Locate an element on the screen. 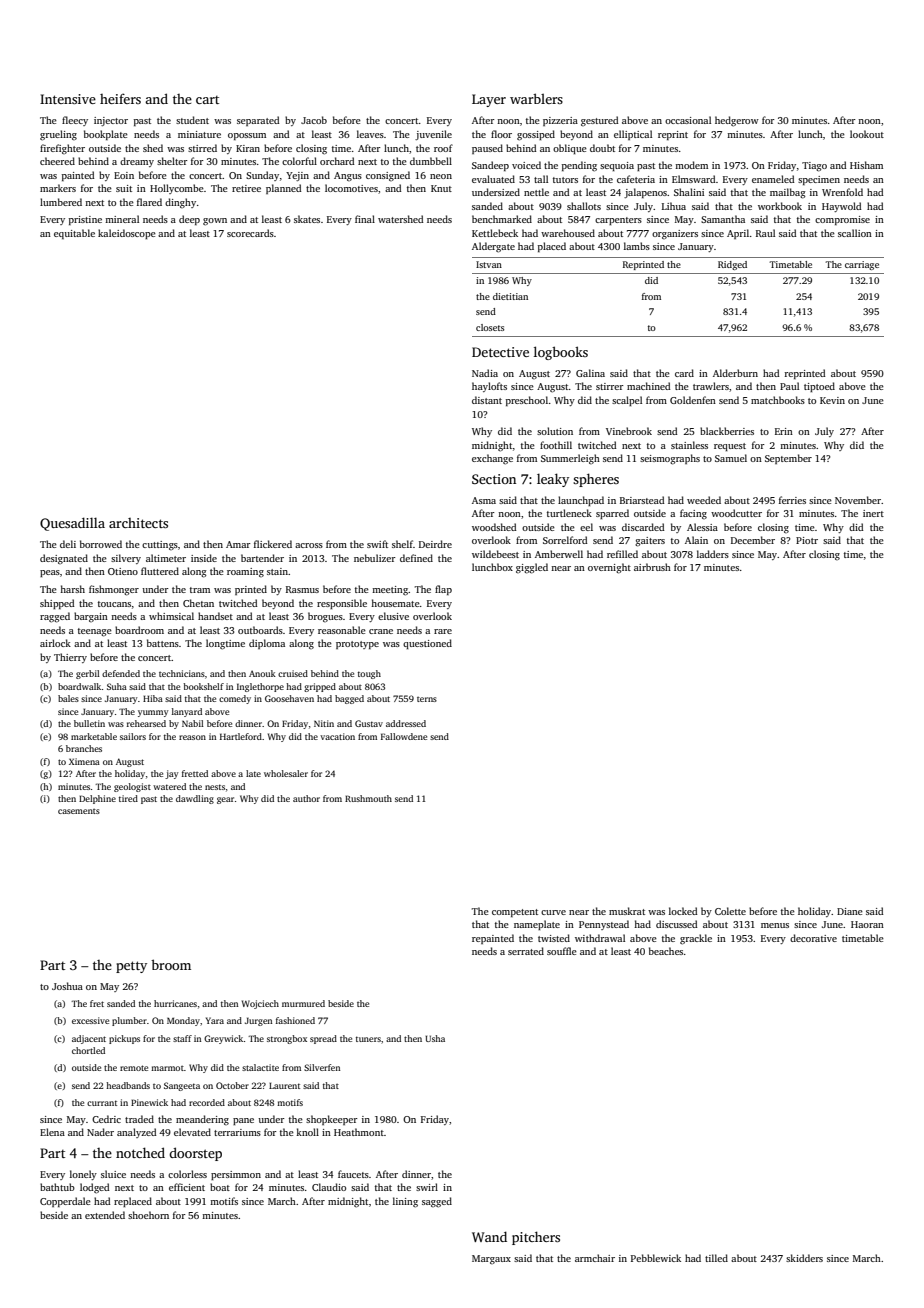 The height and width of the screenshot is (1308, 924). stirred is located at coordinates (202, 148).
